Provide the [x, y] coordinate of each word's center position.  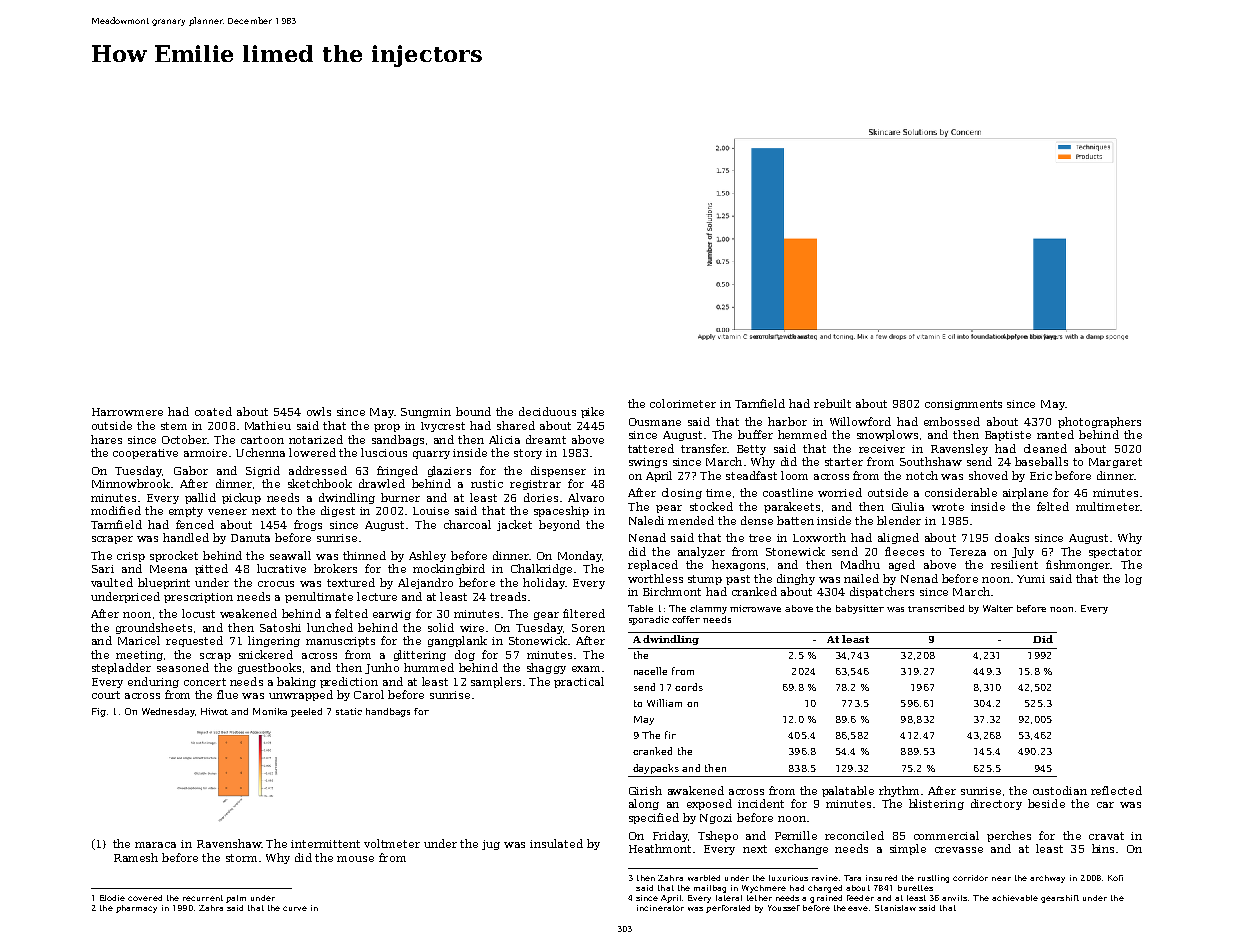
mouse [355, 859]
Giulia [908, 506]
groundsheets [154, 628]
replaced [653, 565]
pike [592, 412]
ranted [1055, 434]
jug [491, 845]
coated [213, 411]
